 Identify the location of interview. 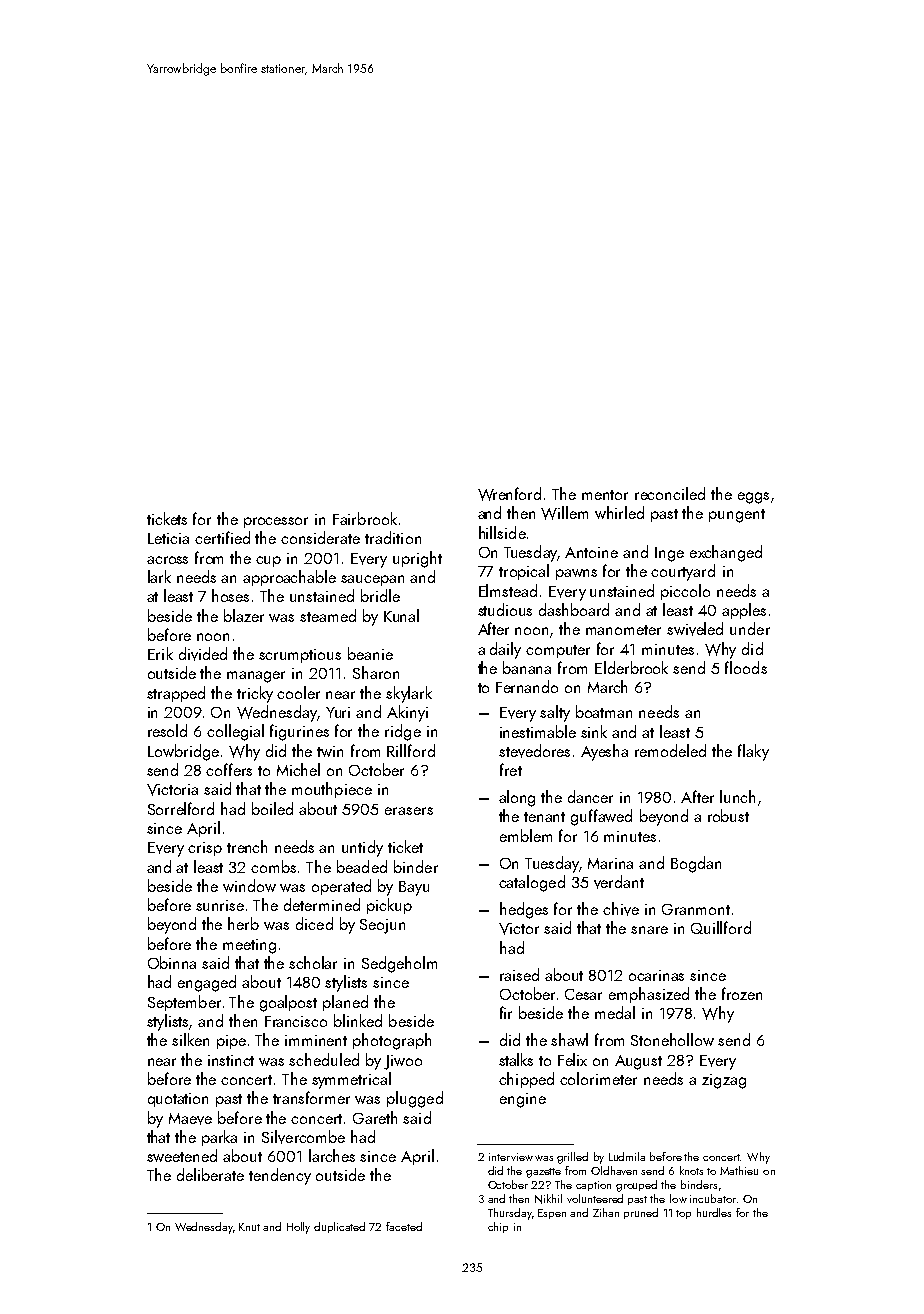
(511, 1157).
